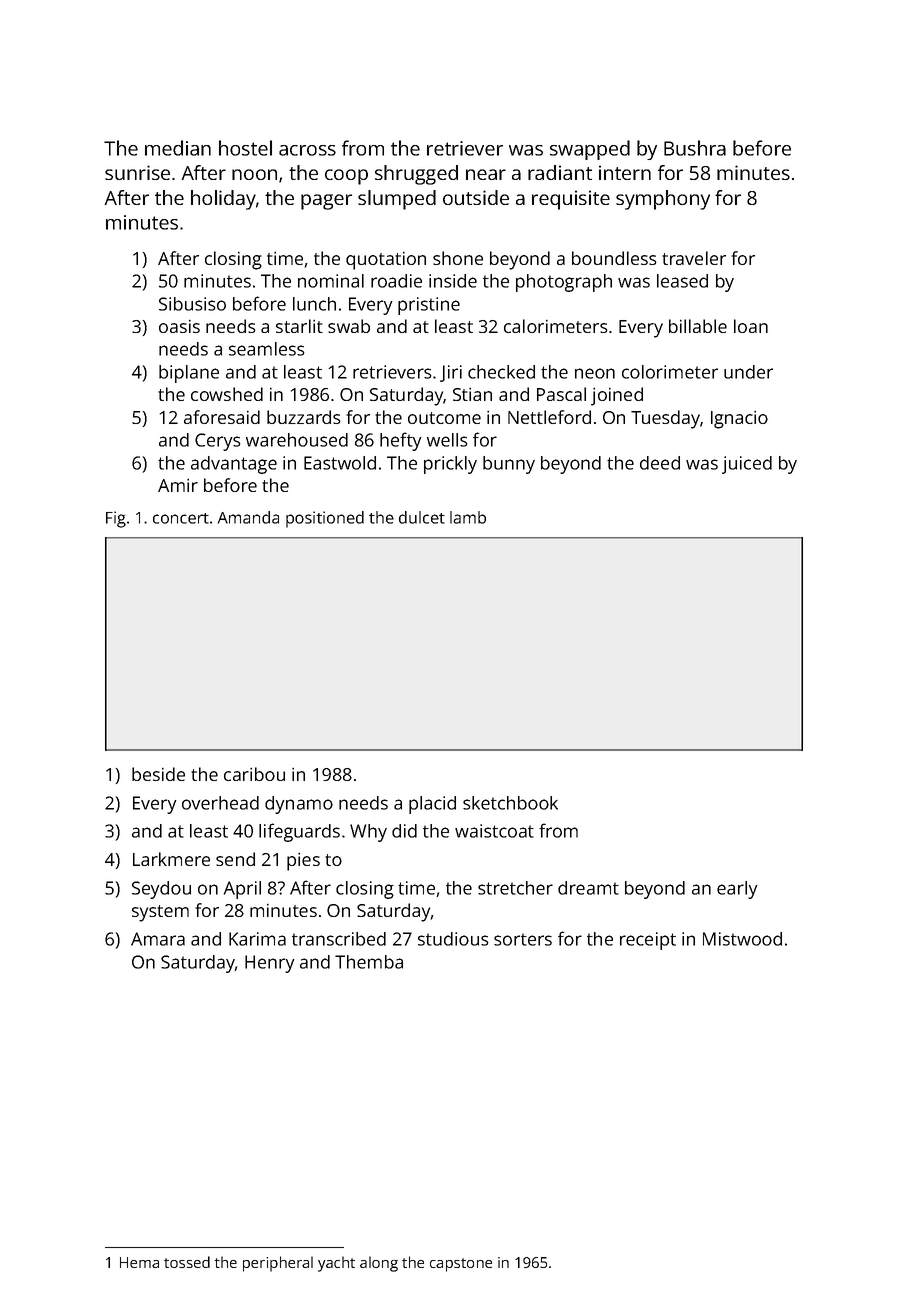 The height and width of the document is (1316, 908). What do you see at coordinates (254, 774) in the document?
I see `caribou` at bounding box center [254, 774].
